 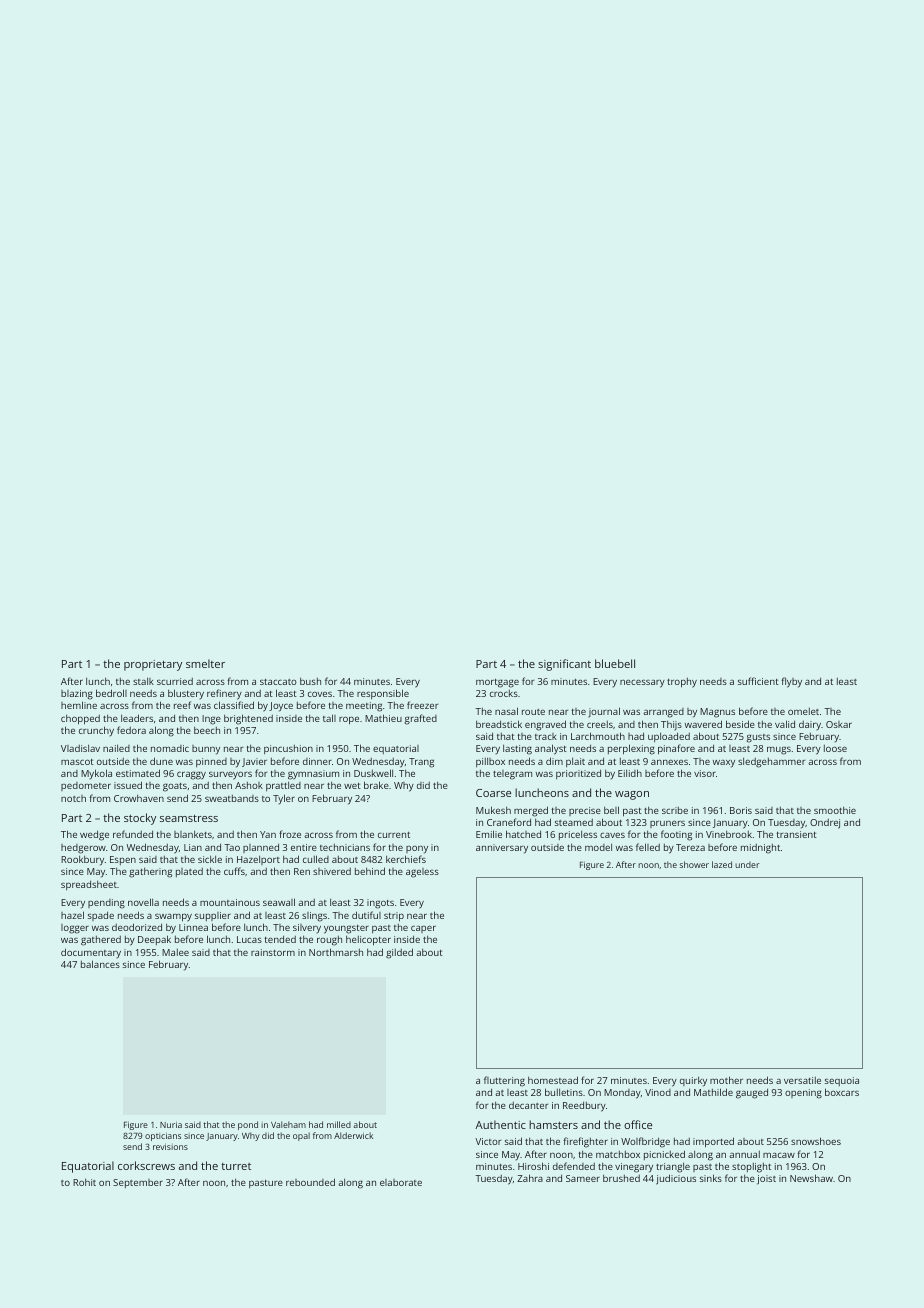 What do you see at coordinates (84, 1182) in the screenshot?
I see `Rohit` at bounding box center [84, 1182].
